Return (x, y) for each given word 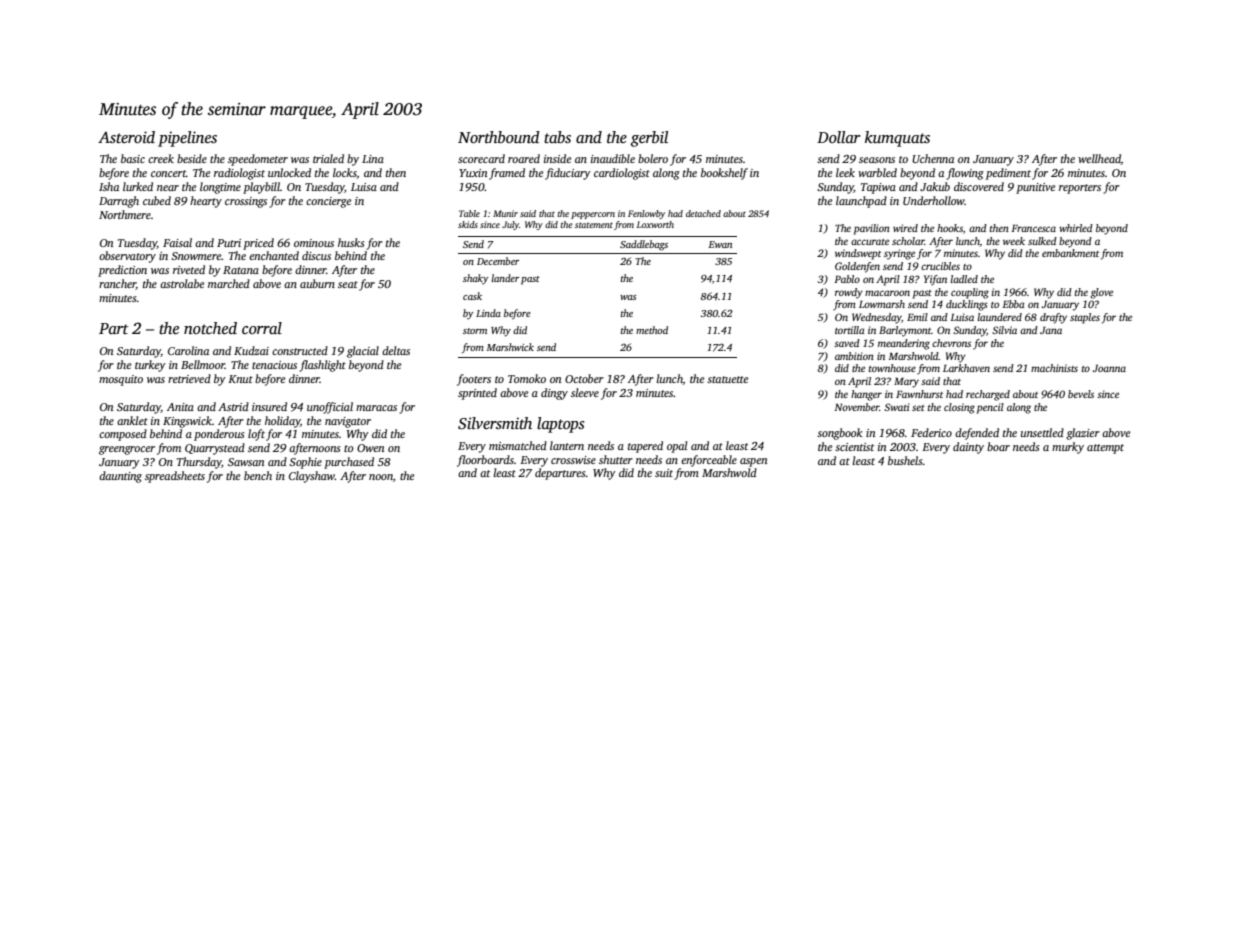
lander (505, 278)
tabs (557, 137)
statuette (727, 379)
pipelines (187, 139)
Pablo (847, 279)
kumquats (897, 139)
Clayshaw (312, 477)
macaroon (887, 293)
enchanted (274, 255)
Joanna (1109, 368)
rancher (117, 284)
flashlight (322, 366)
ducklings (967, 305)
